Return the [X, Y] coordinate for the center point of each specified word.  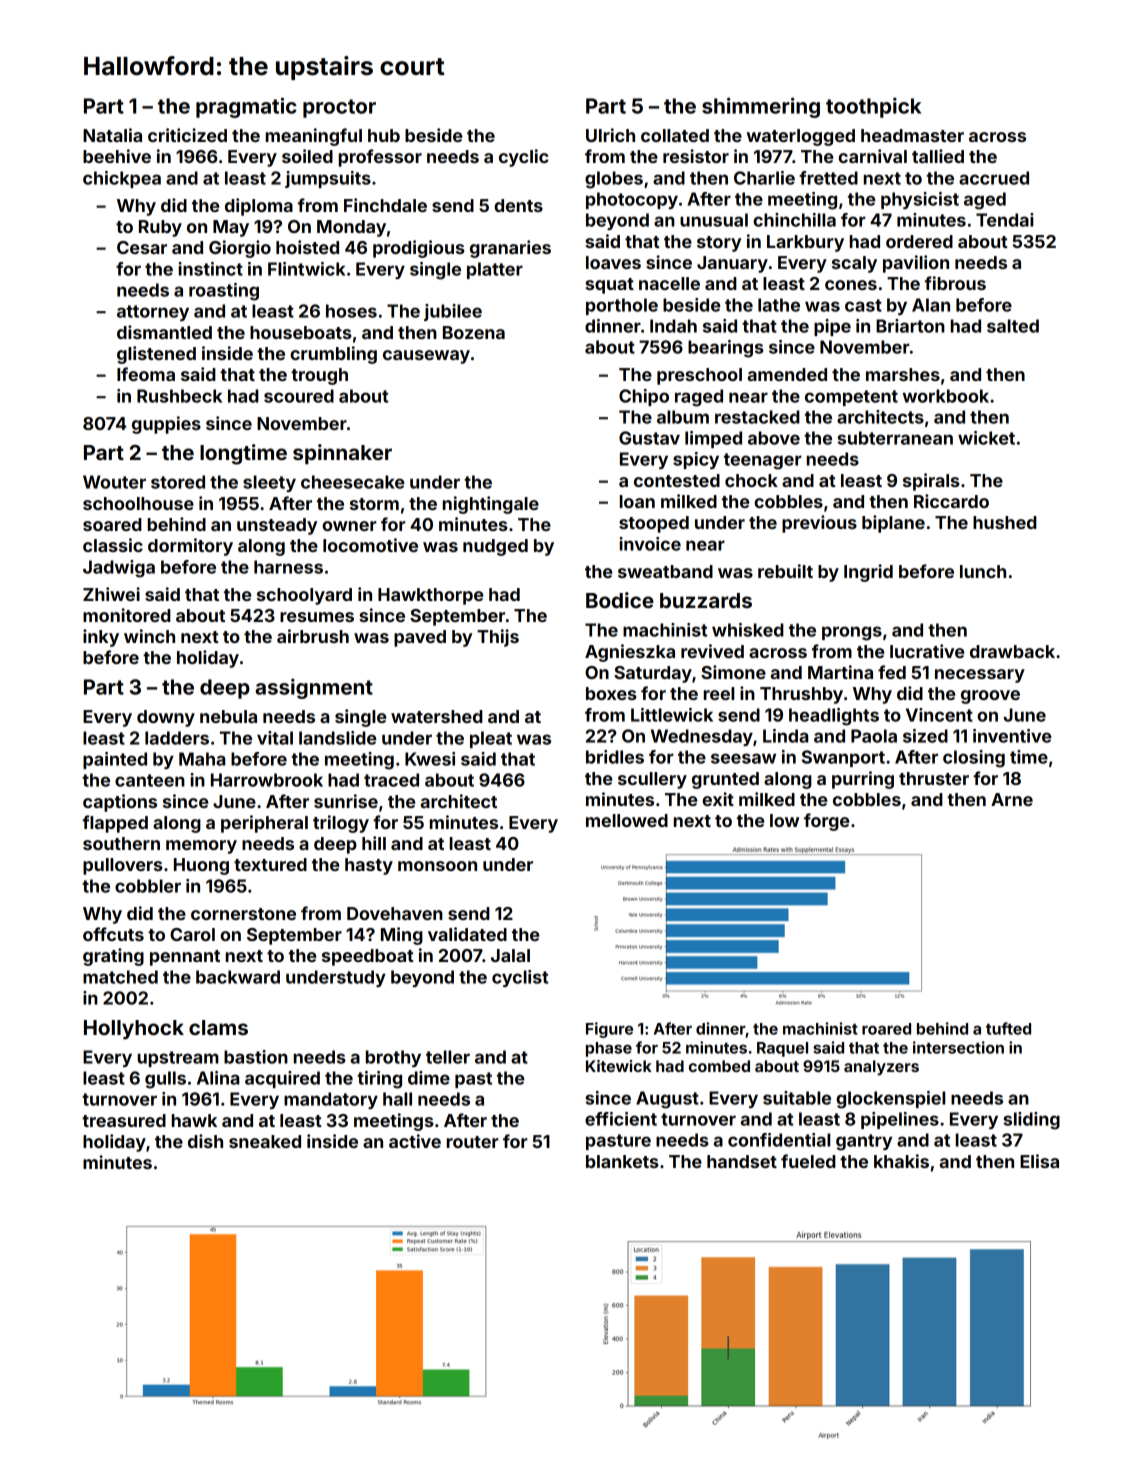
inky [101, 638]
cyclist [520, 978]
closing [974, 759]
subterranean [895, 438]
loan [637, 501]
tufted [1008, 1028]
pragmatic [246, 107]
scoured [299, 396]
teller [448, 1057]
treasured [124, 1120]
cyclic [524, 158]
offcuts [113, 934]
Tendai [1005, 220]
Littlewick [672, 715]
